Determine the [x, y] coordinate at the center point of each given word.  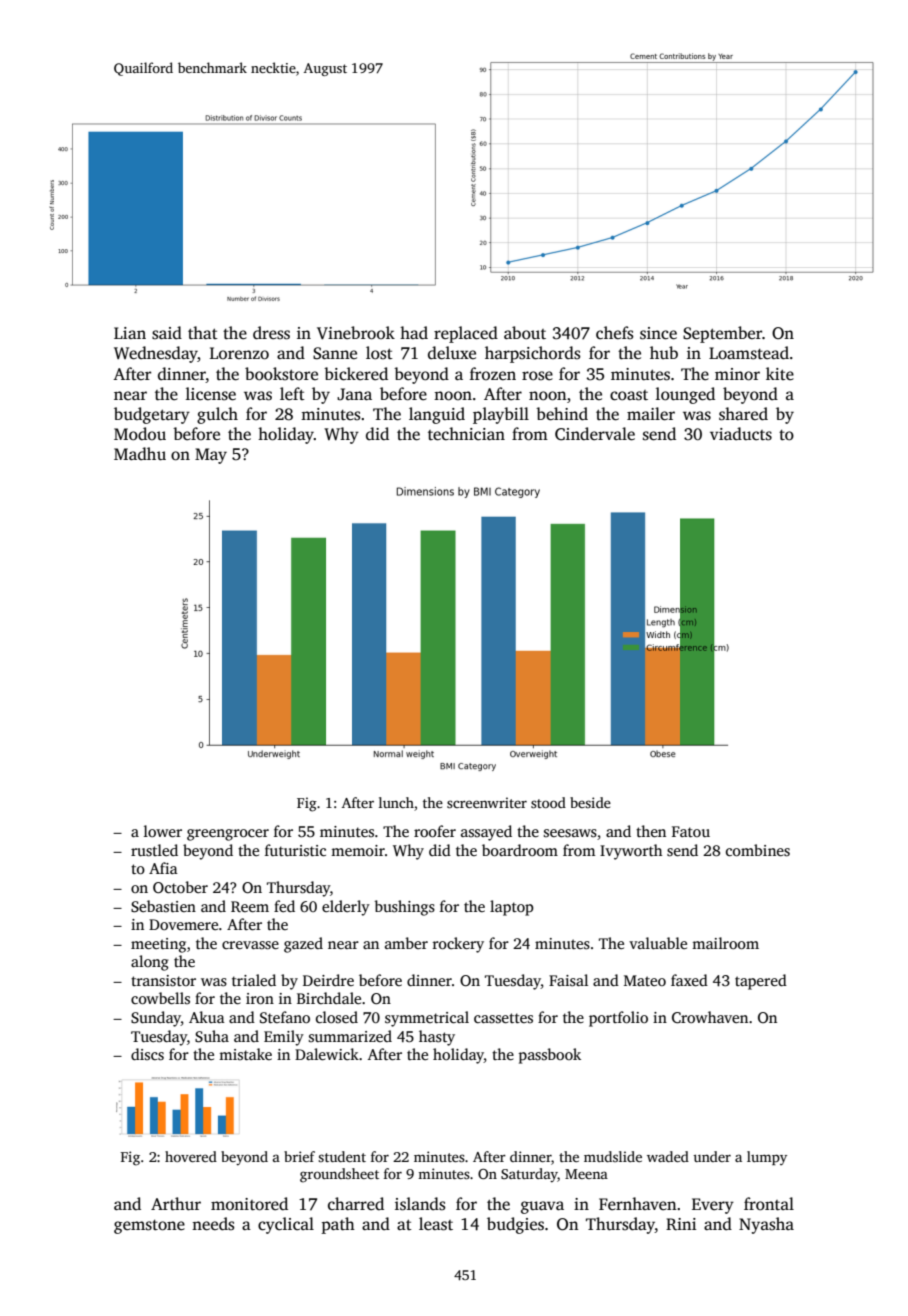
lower [163, 831]
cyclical [286, 1225]
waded [668, 1156]
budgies [515, 1225]
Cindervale [595, 434]
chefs [614, 333]
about [525, 333]
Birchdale [329, 998]
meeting [158, 945]
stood [548, 802]
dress [271, 333]
